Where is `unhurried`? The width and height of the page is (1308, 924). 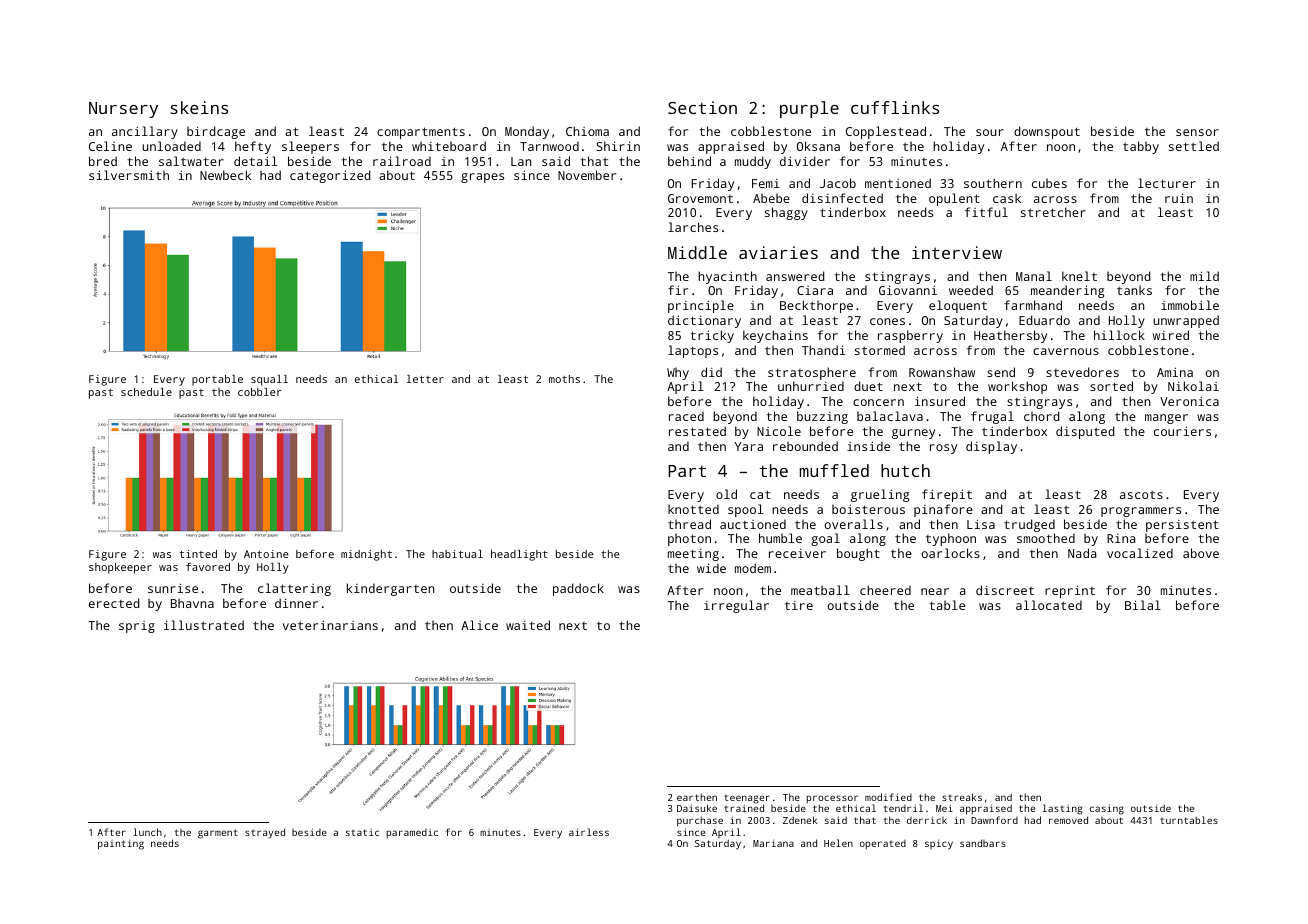
unhurried is located at coordinates (811, 386).
